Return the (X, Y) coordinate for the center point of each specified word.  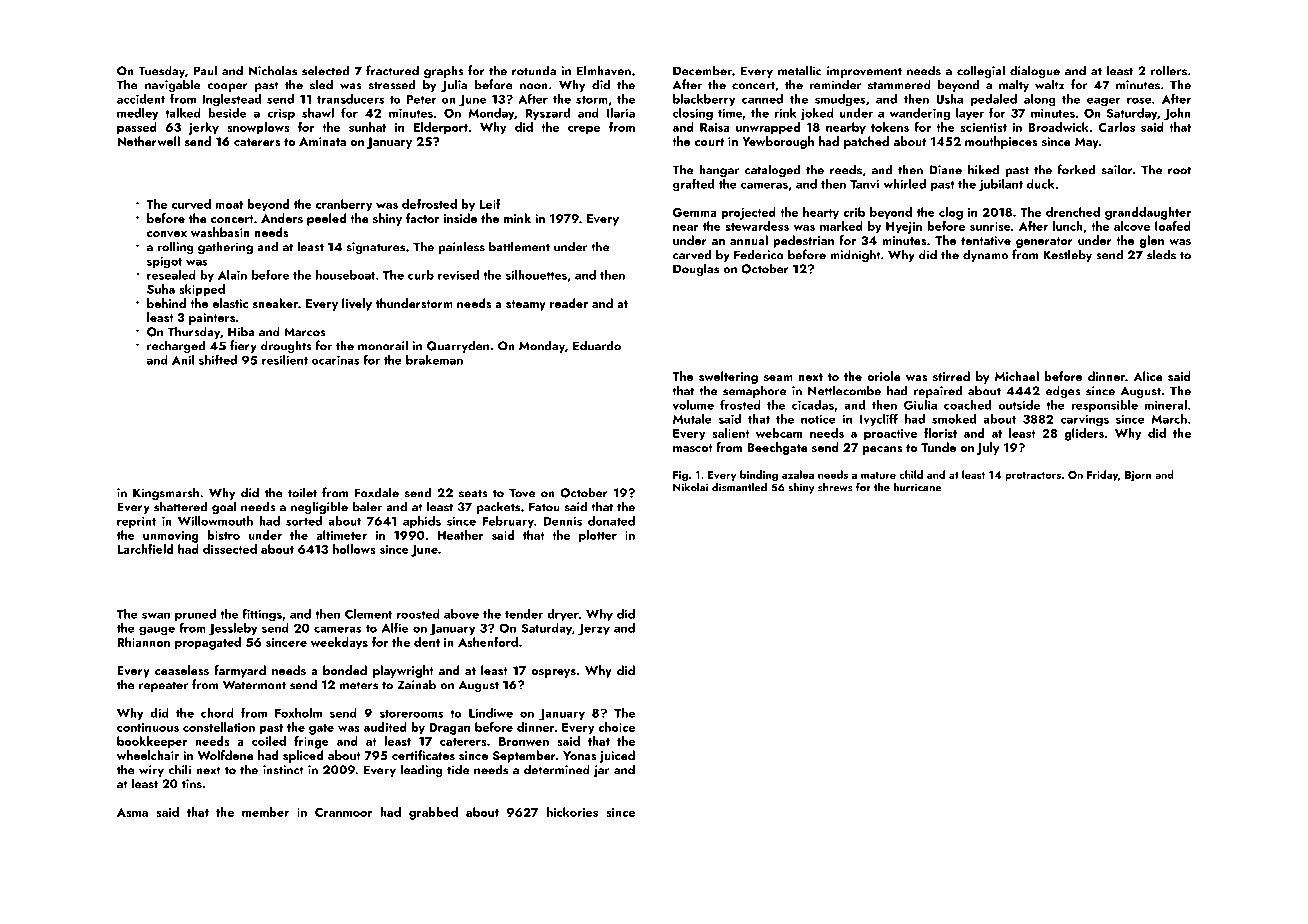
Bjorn (1138, 476)
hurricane (917, 487)
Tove (522, 493)
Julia (454, 85)
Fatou (544, 507)
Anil (183, 360)
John (1177, 114)
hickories (572, 812)
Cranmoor (343, 812)
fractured (392, 70)
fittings (262, 614)
